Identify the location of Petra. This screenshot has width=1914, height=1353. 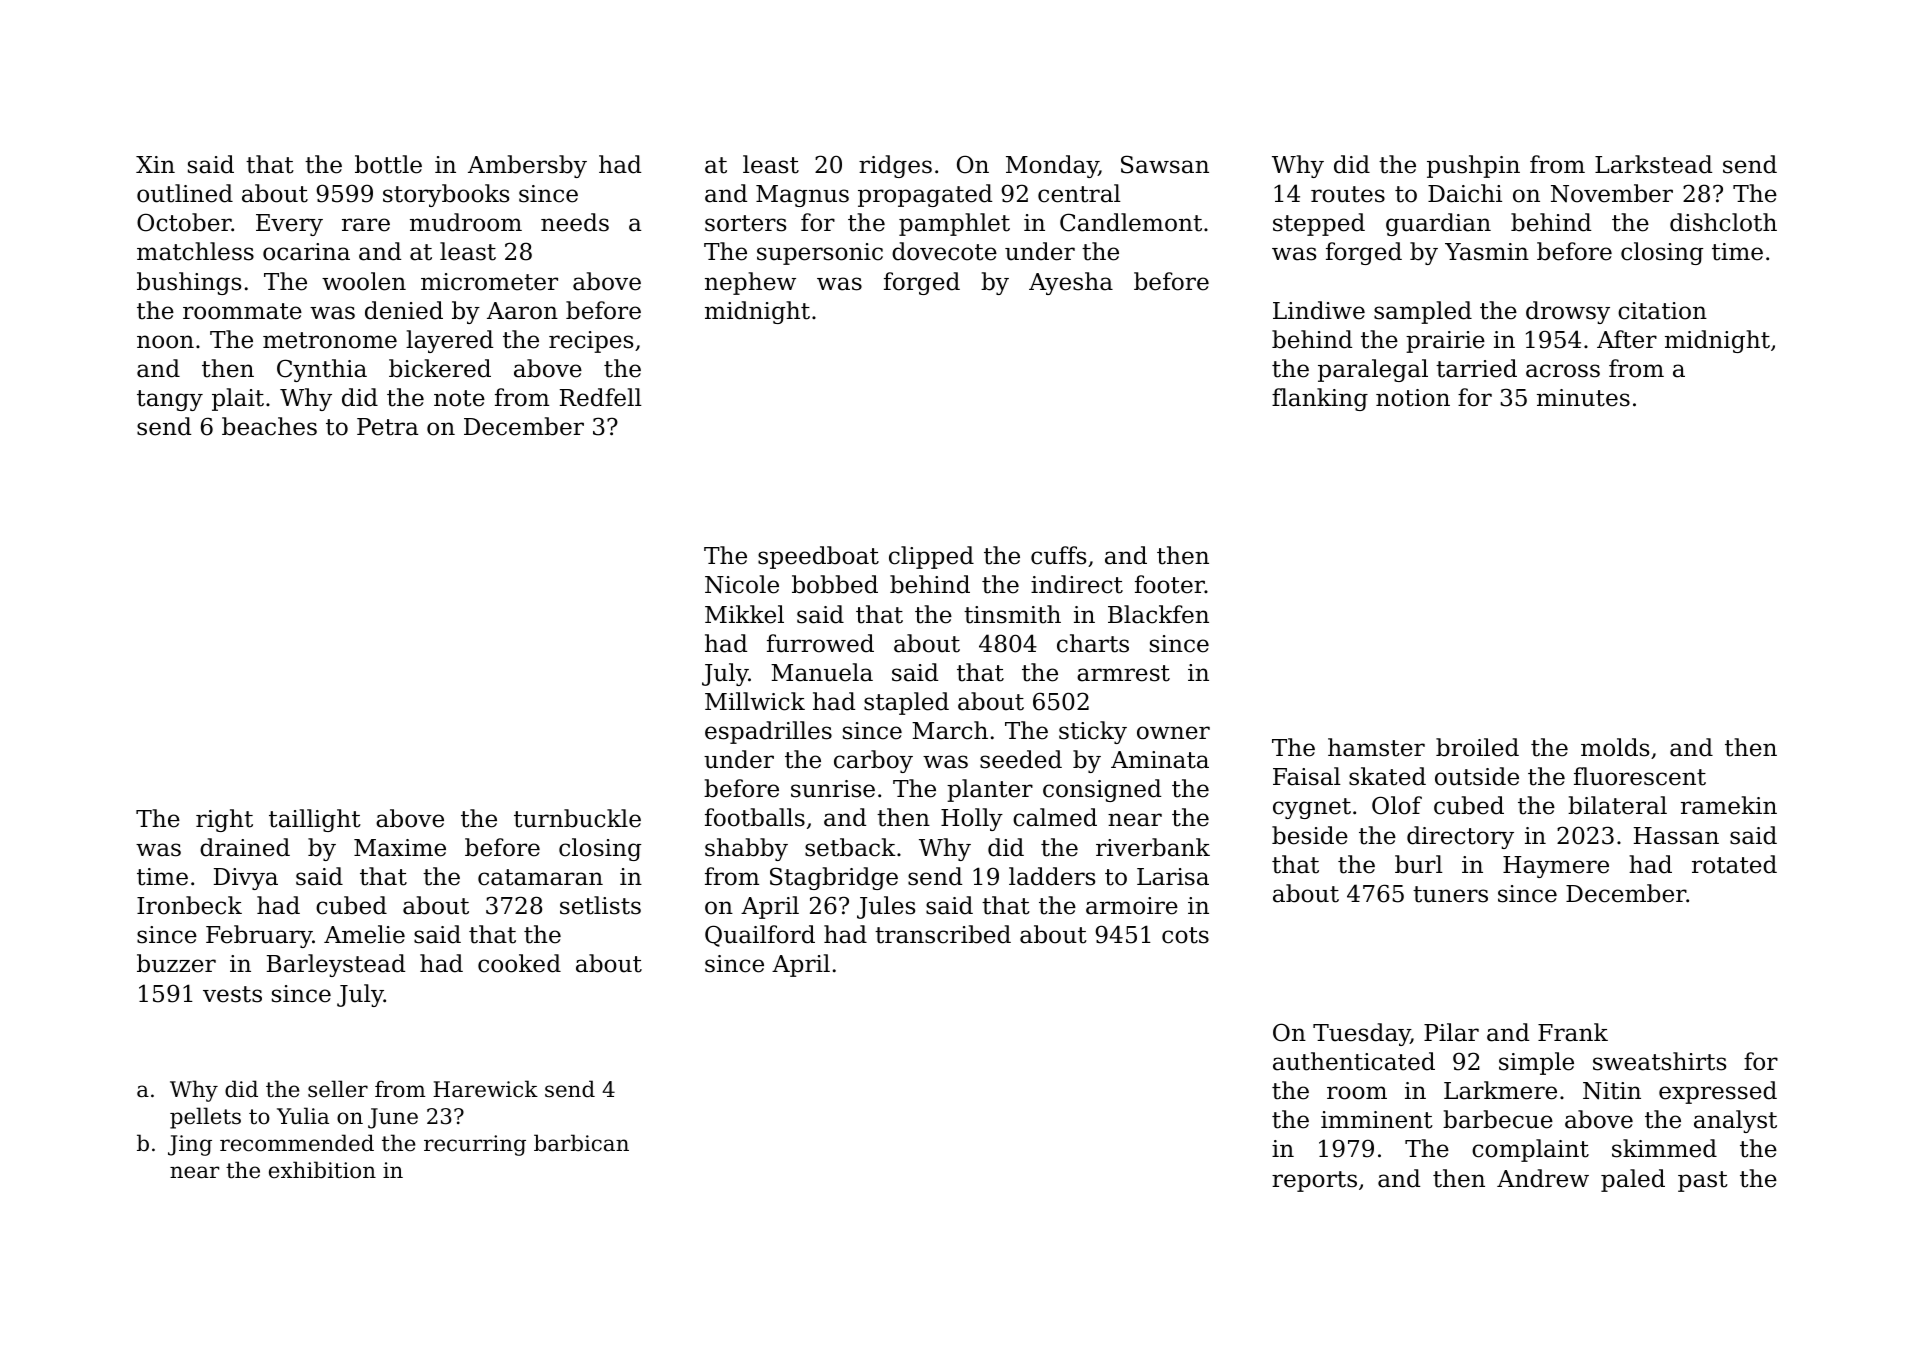
(387, 427).
